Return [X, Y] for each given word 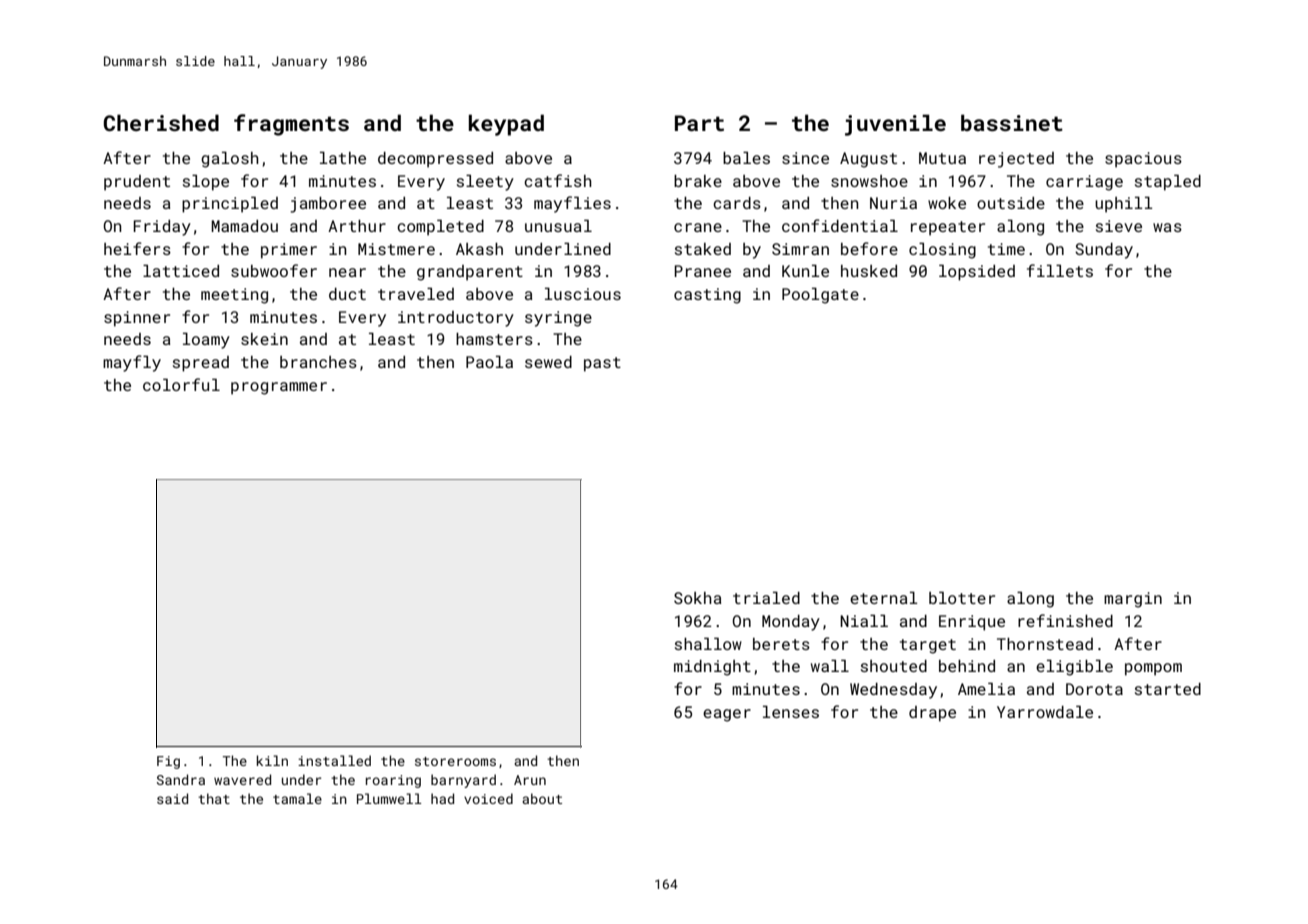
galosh [230, 160]
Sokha [698, 598]
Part [699, 123]
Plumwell [389, 798]
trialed [766, 598]
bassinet [1012, 122]
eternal [884, 598]
